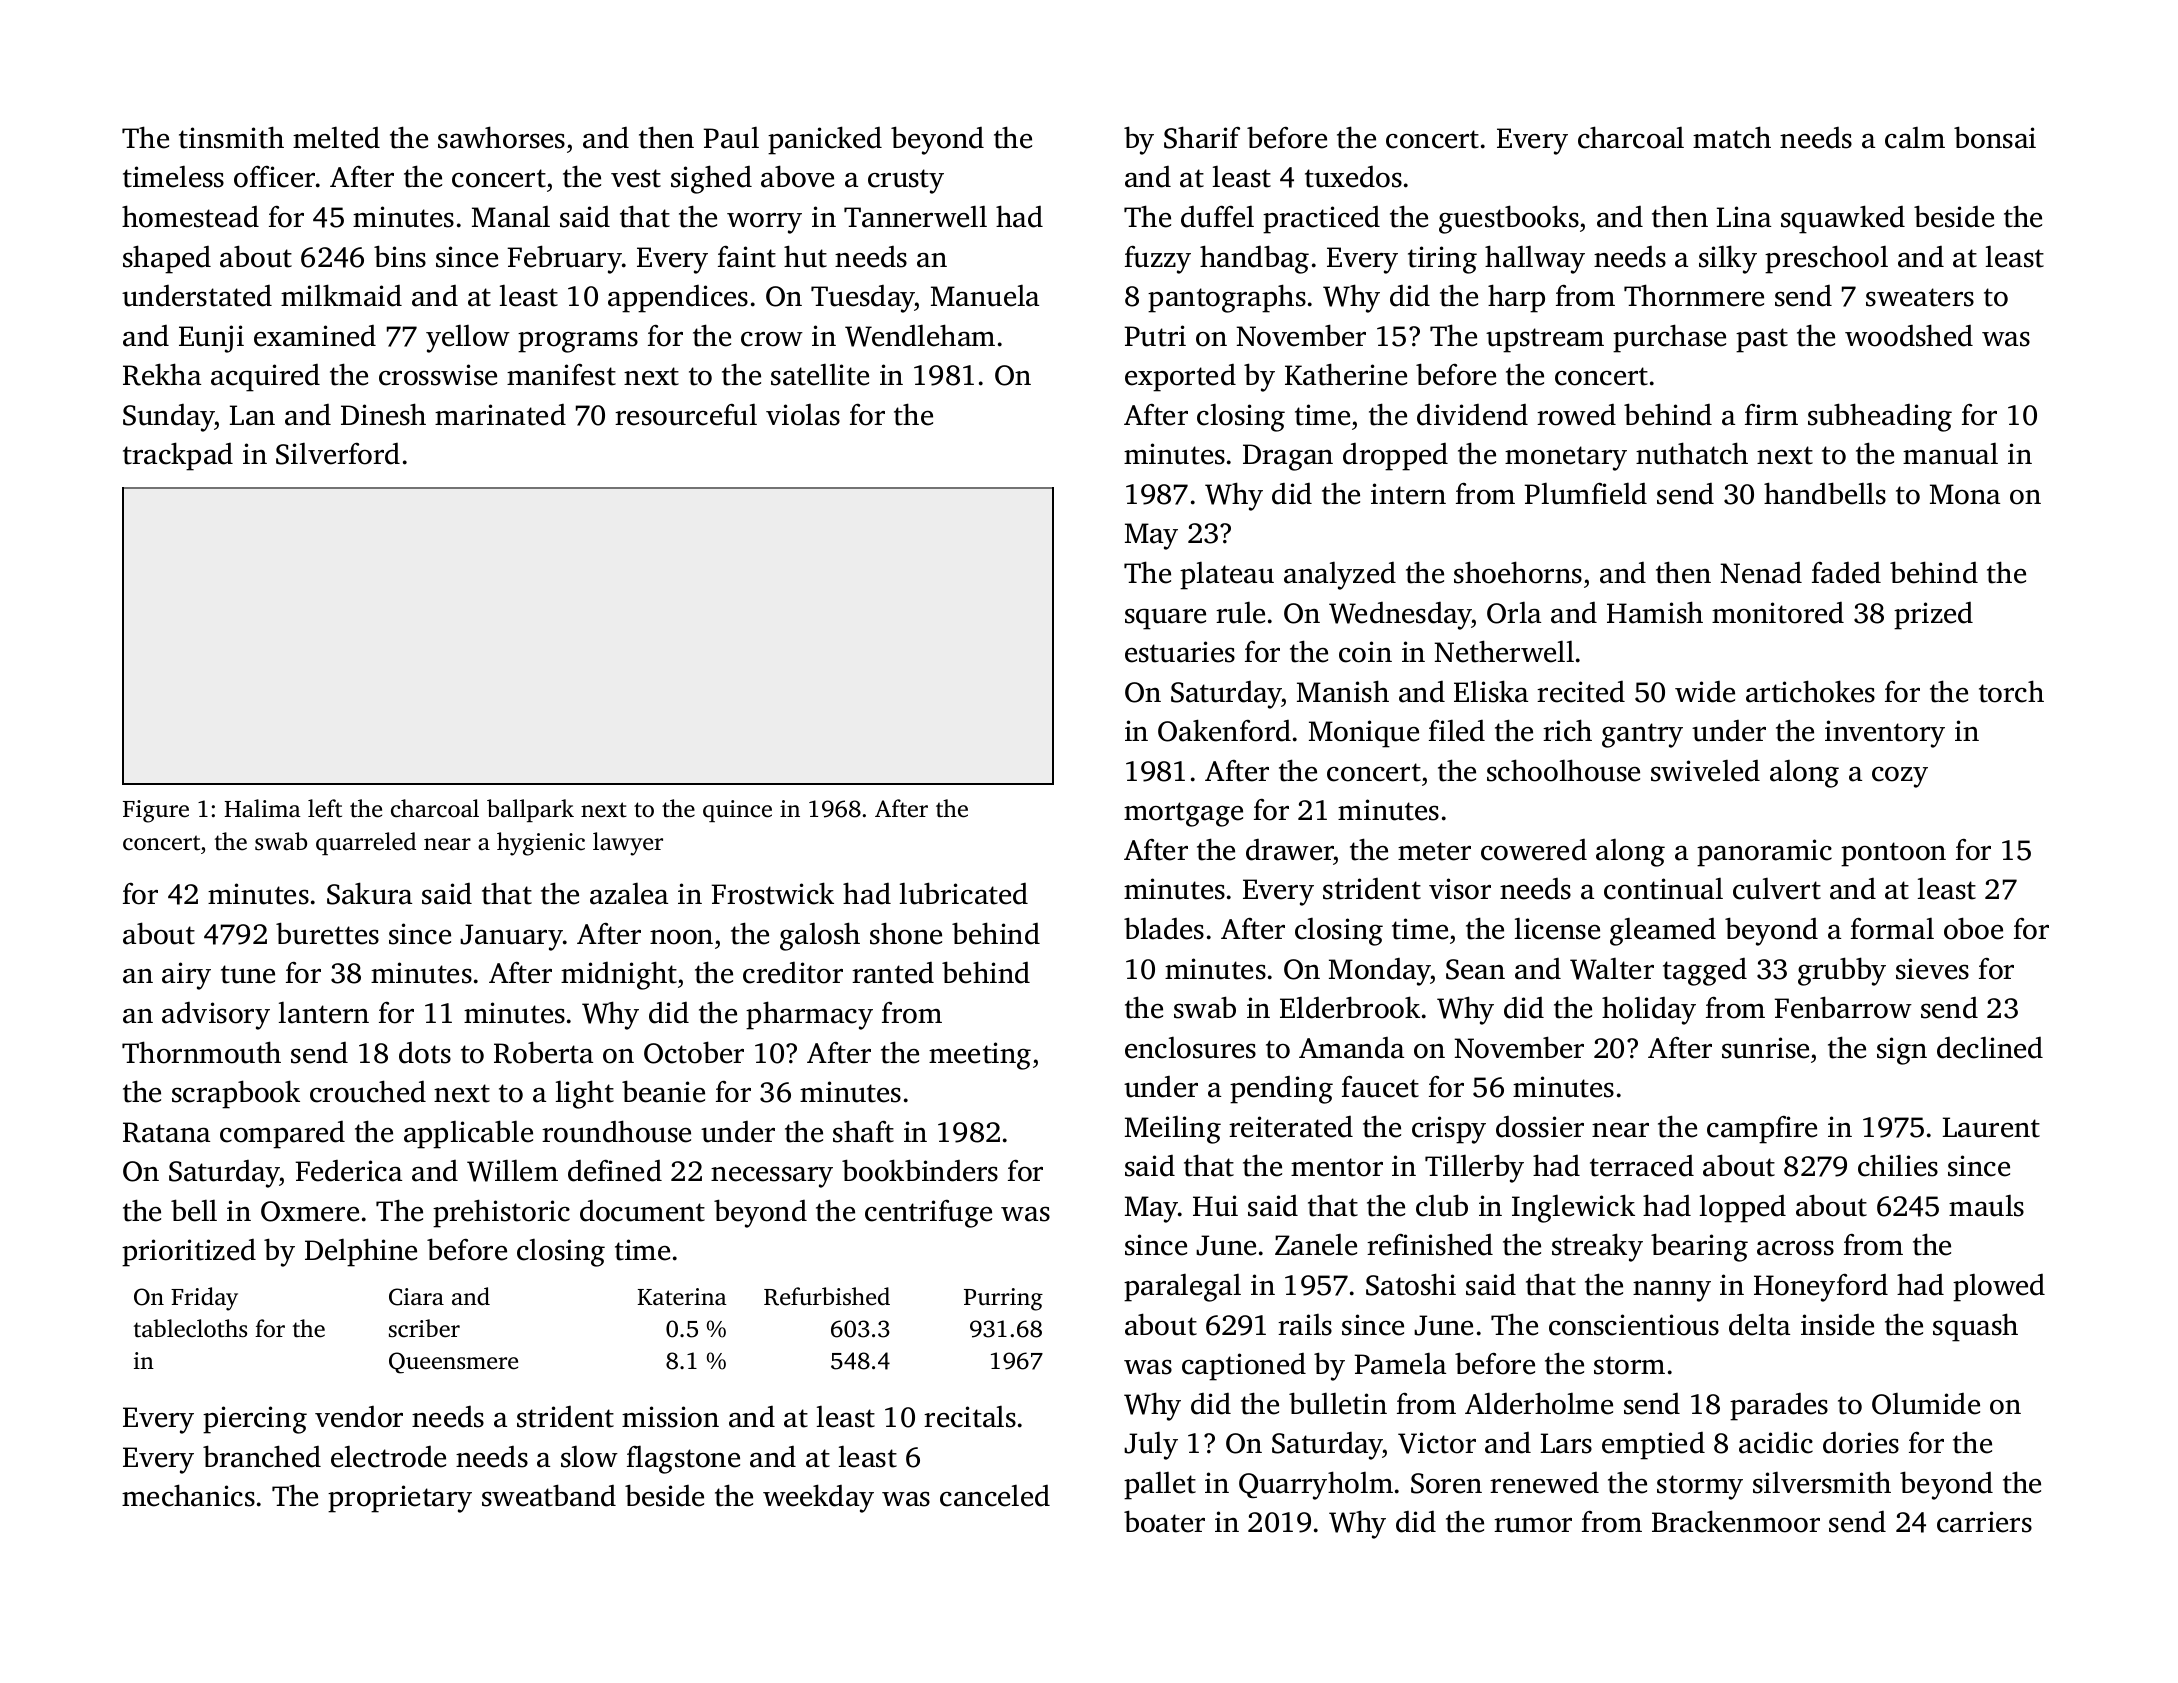 The height and width of the image is (1683, 2178). Describe the element at coordinates (1732, 137) in the image. I see `match` at that location.
